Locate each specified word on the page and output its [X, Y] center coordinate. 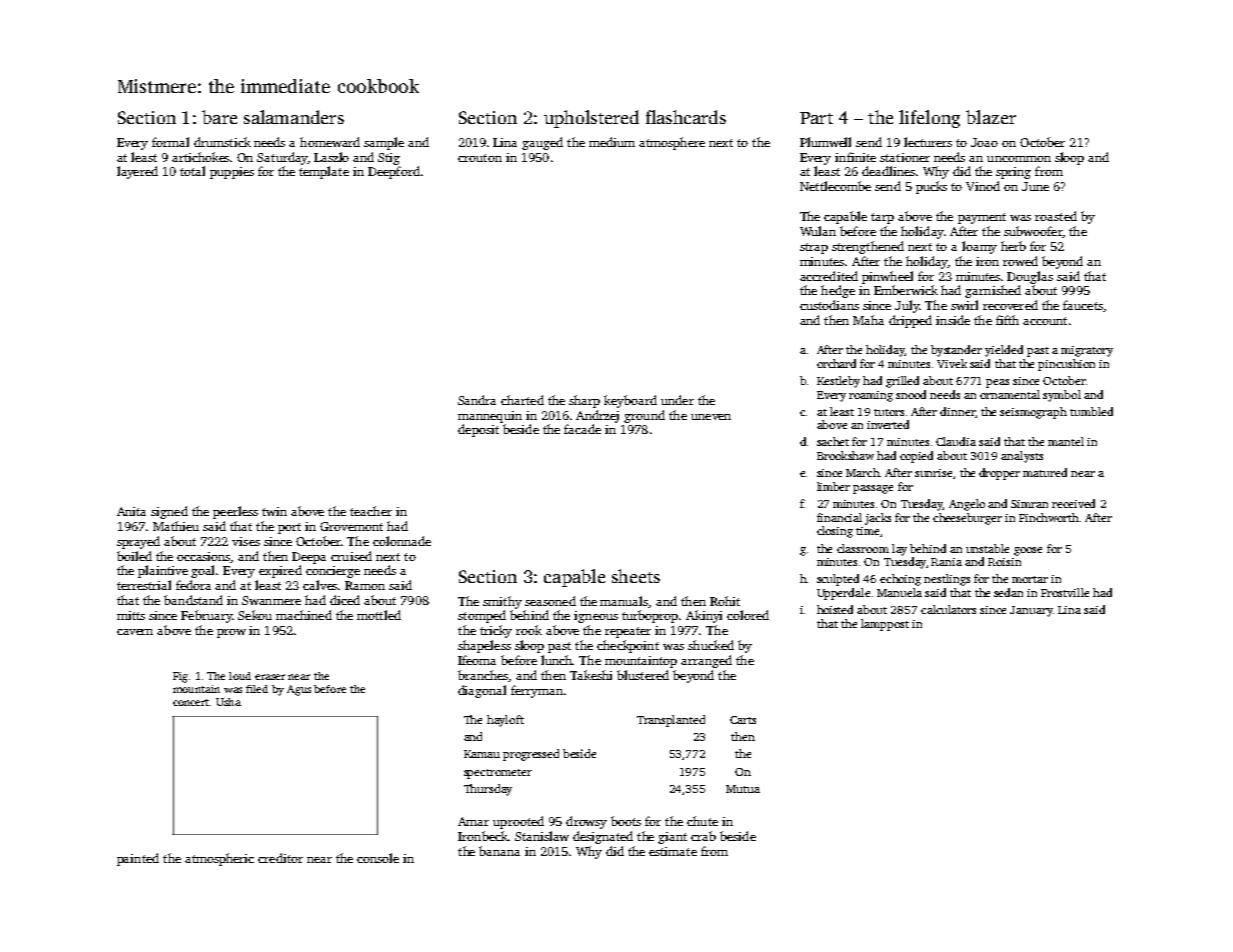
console [378, 858]
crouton [480, 158]
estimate [673, 851]
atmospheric [219, 859]
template [324, 172]
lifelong [929, 119]
